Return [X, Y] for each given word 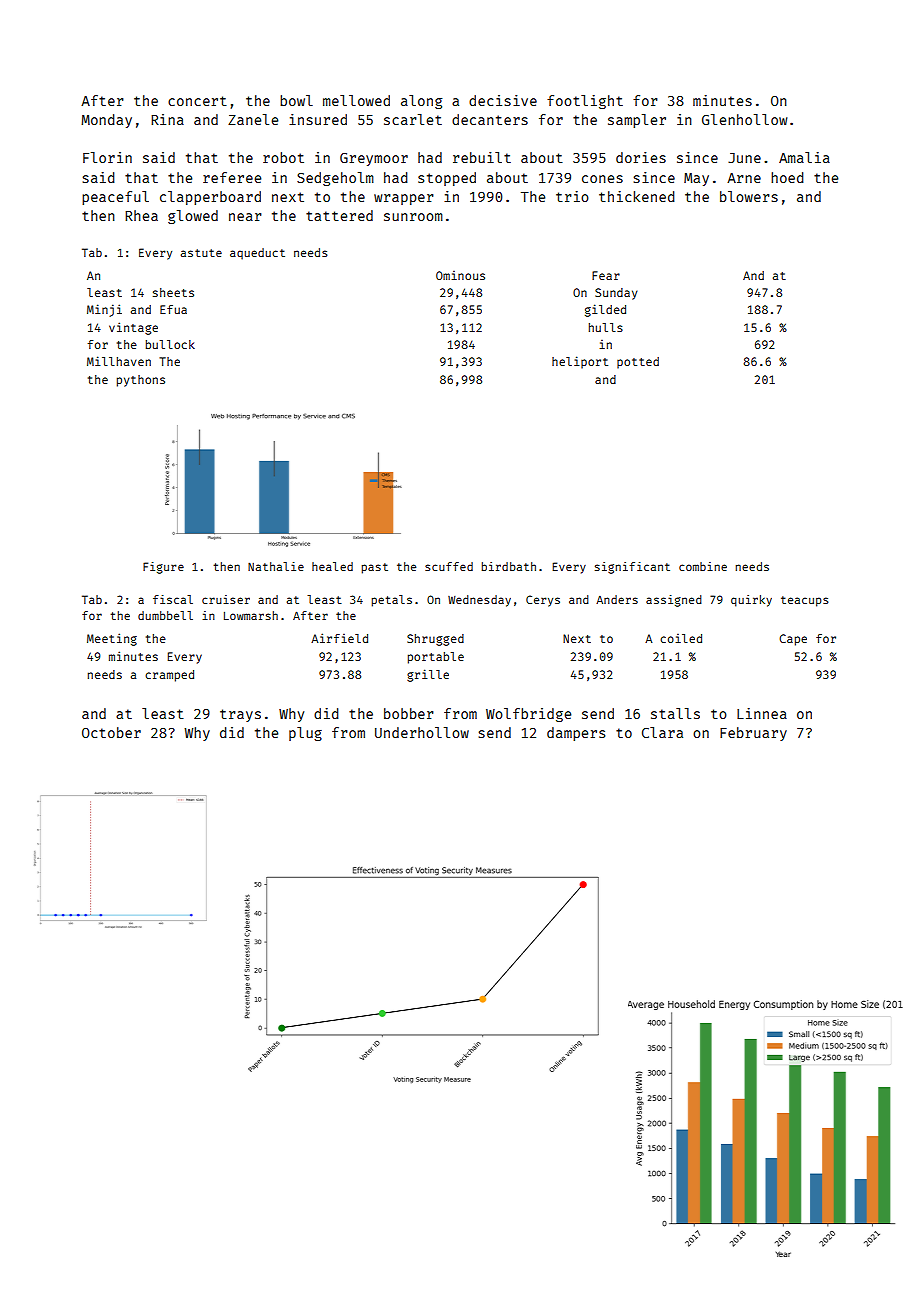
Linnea [762, 713]
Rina [167, 119]
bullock [170, 344]
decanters [490, 119]
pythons [141, 381]
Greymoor [374, 159]
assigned [674, 601]
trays [240, 715]
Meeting [112, 639]
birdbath [508, 566]
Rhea [141, 215]
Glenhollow [745, 119]
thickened [637, 196]
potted [638, 363]
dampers [576, 734]
